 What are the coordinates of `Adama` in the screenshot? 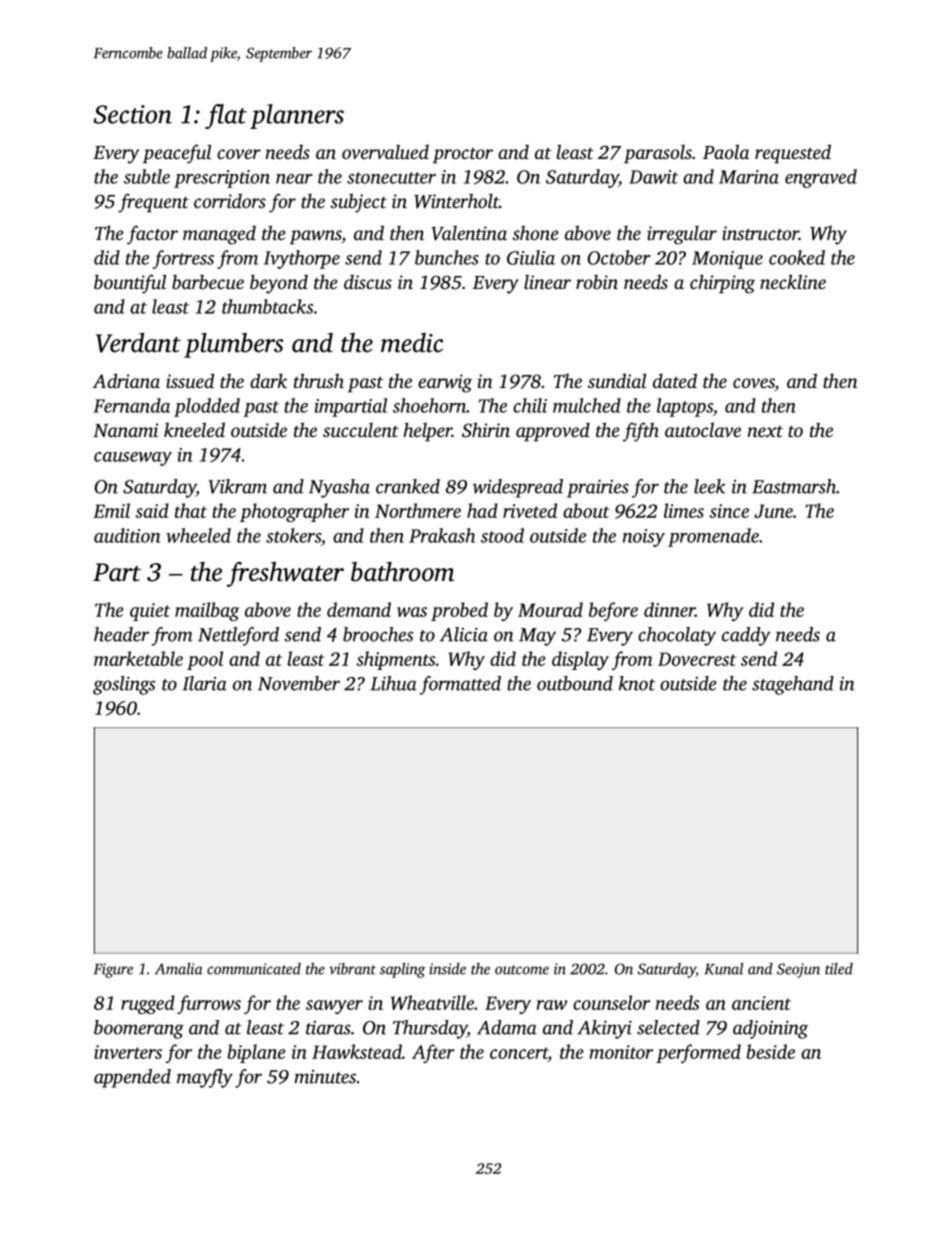 It's located at (507, 1027).
